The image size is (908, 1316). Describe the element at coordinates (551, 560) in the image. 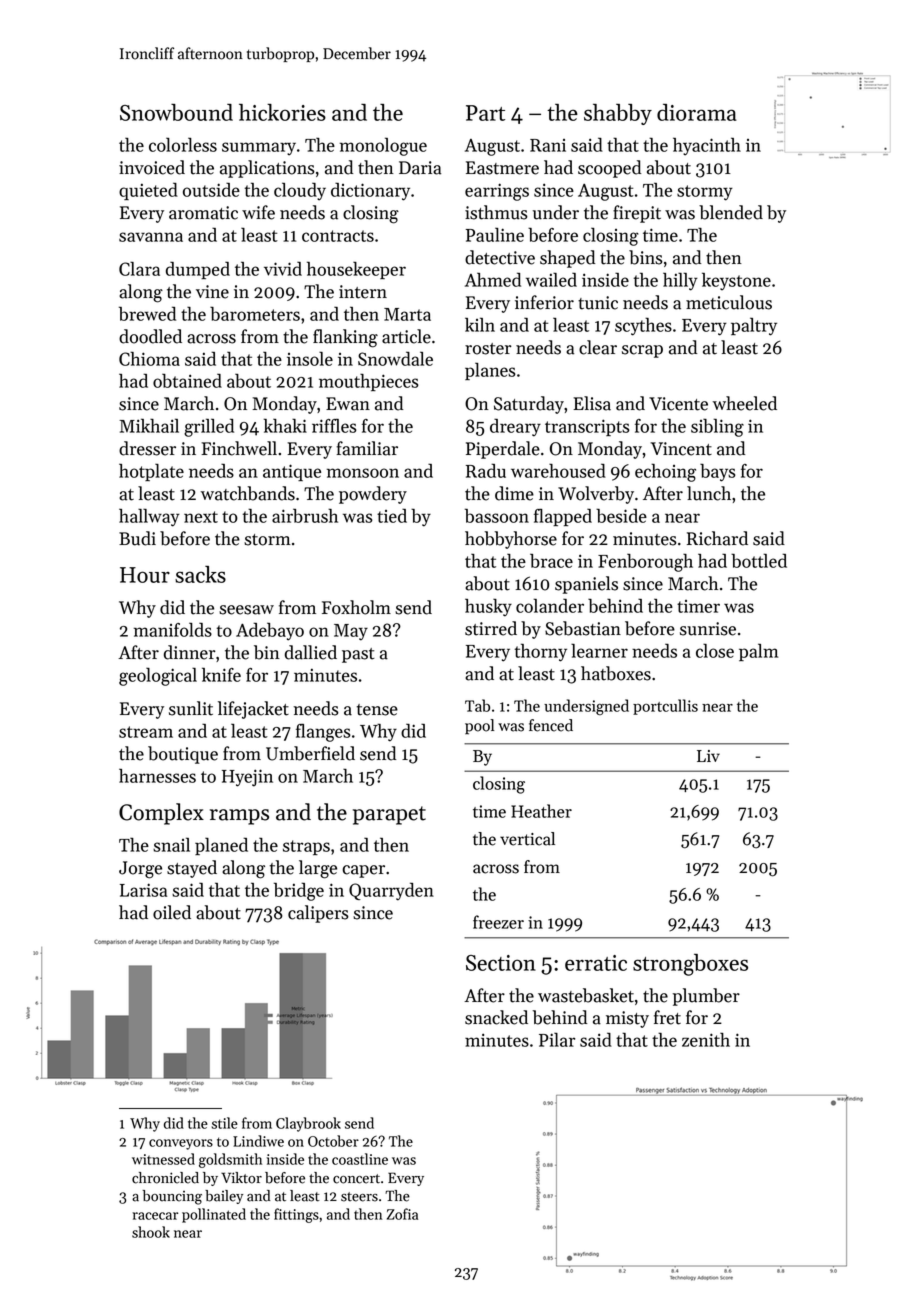

I see `brace` at that location.
